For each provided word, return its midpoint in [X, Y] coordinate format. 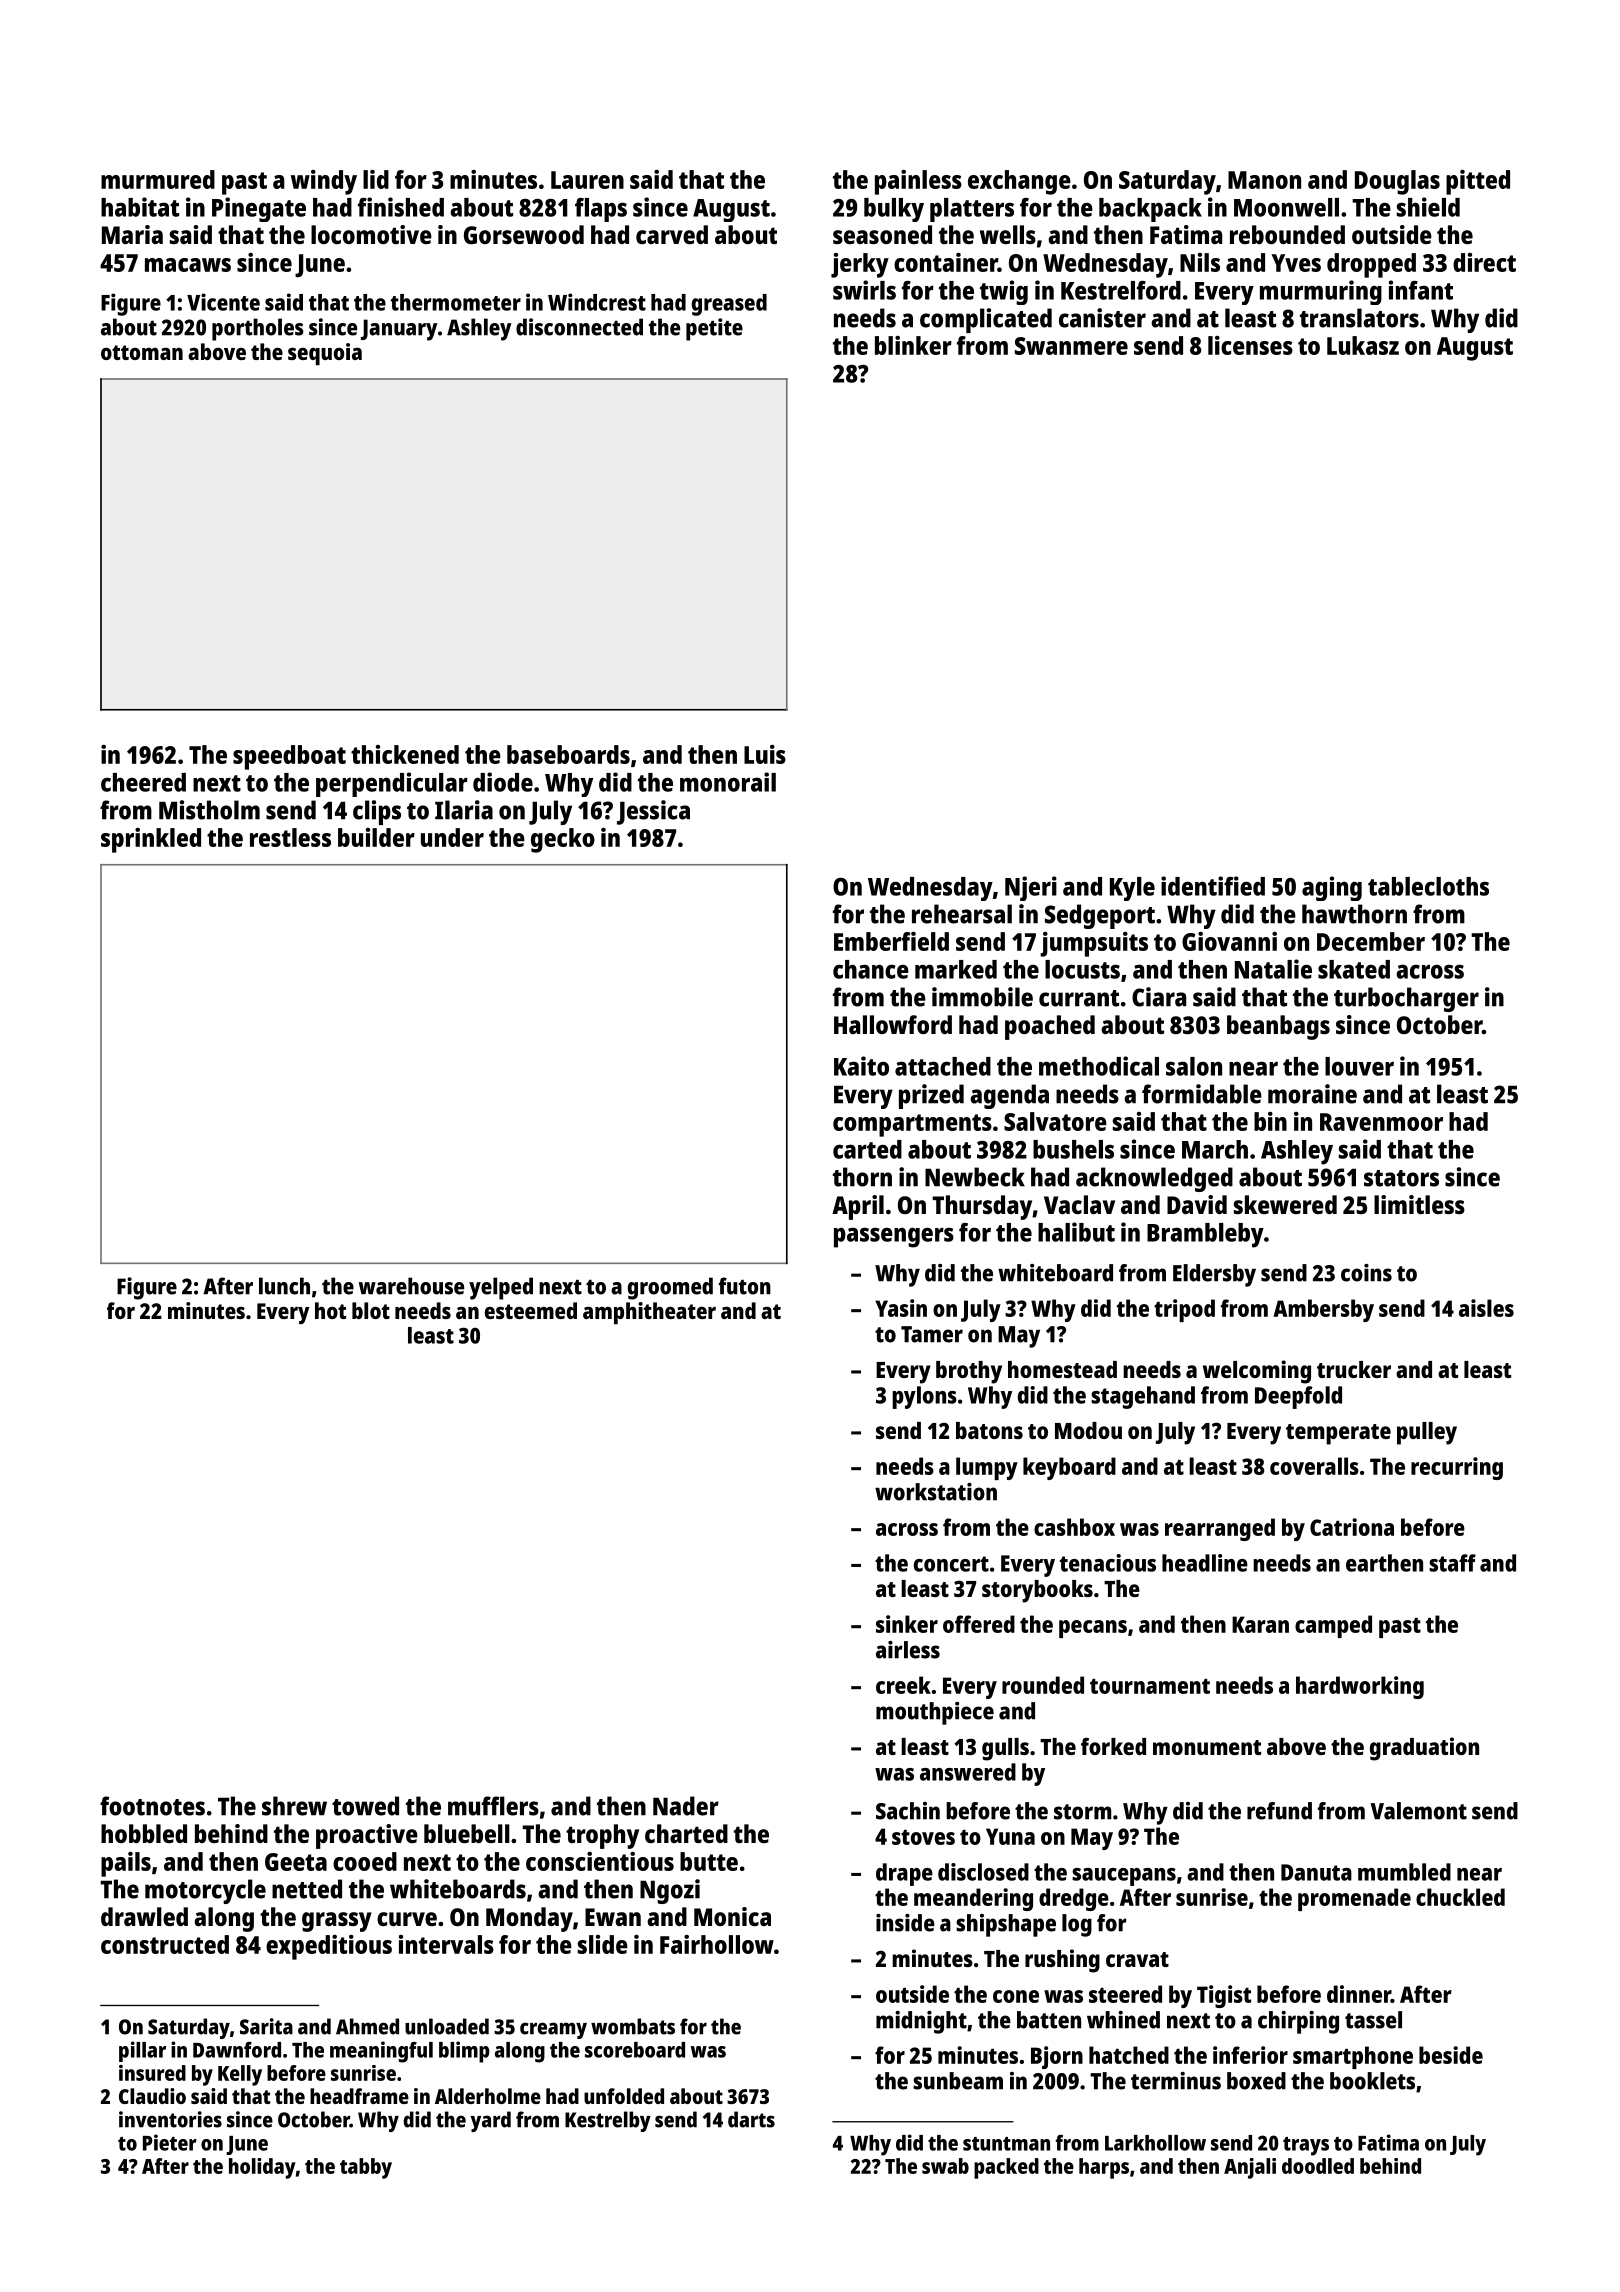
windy [324, 182]
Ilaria [464, 810]
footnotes [152, 1806]
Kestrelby [608, 2121]
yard [490, 2121]
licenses [1250, 345]
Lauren [587, 180]
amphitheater [649, 1313]
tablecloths [1428, 886]
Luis [765, 754]
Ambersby [1323, 1310]
